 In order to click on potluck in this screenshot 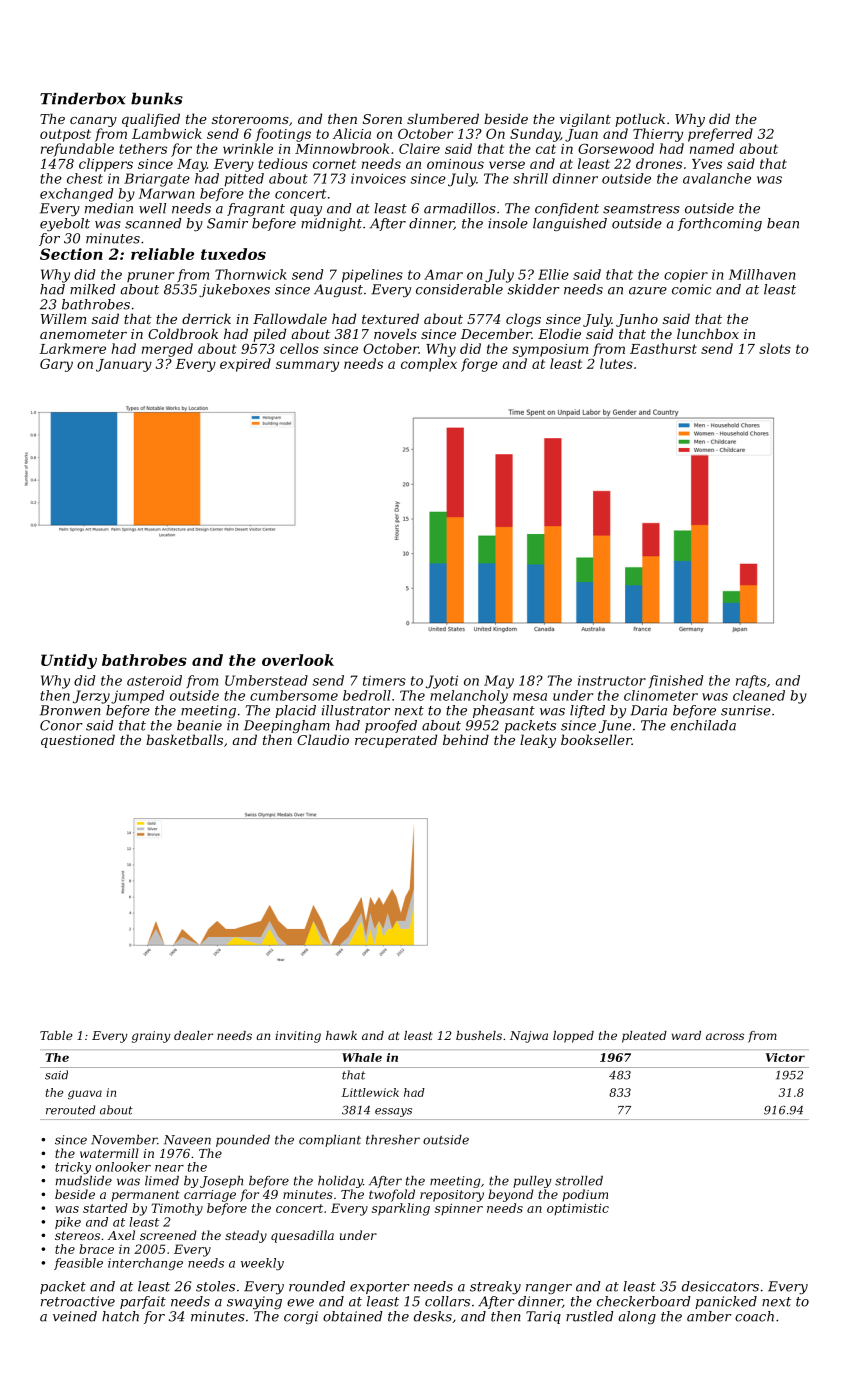, I will do `click(640, 120)`.
